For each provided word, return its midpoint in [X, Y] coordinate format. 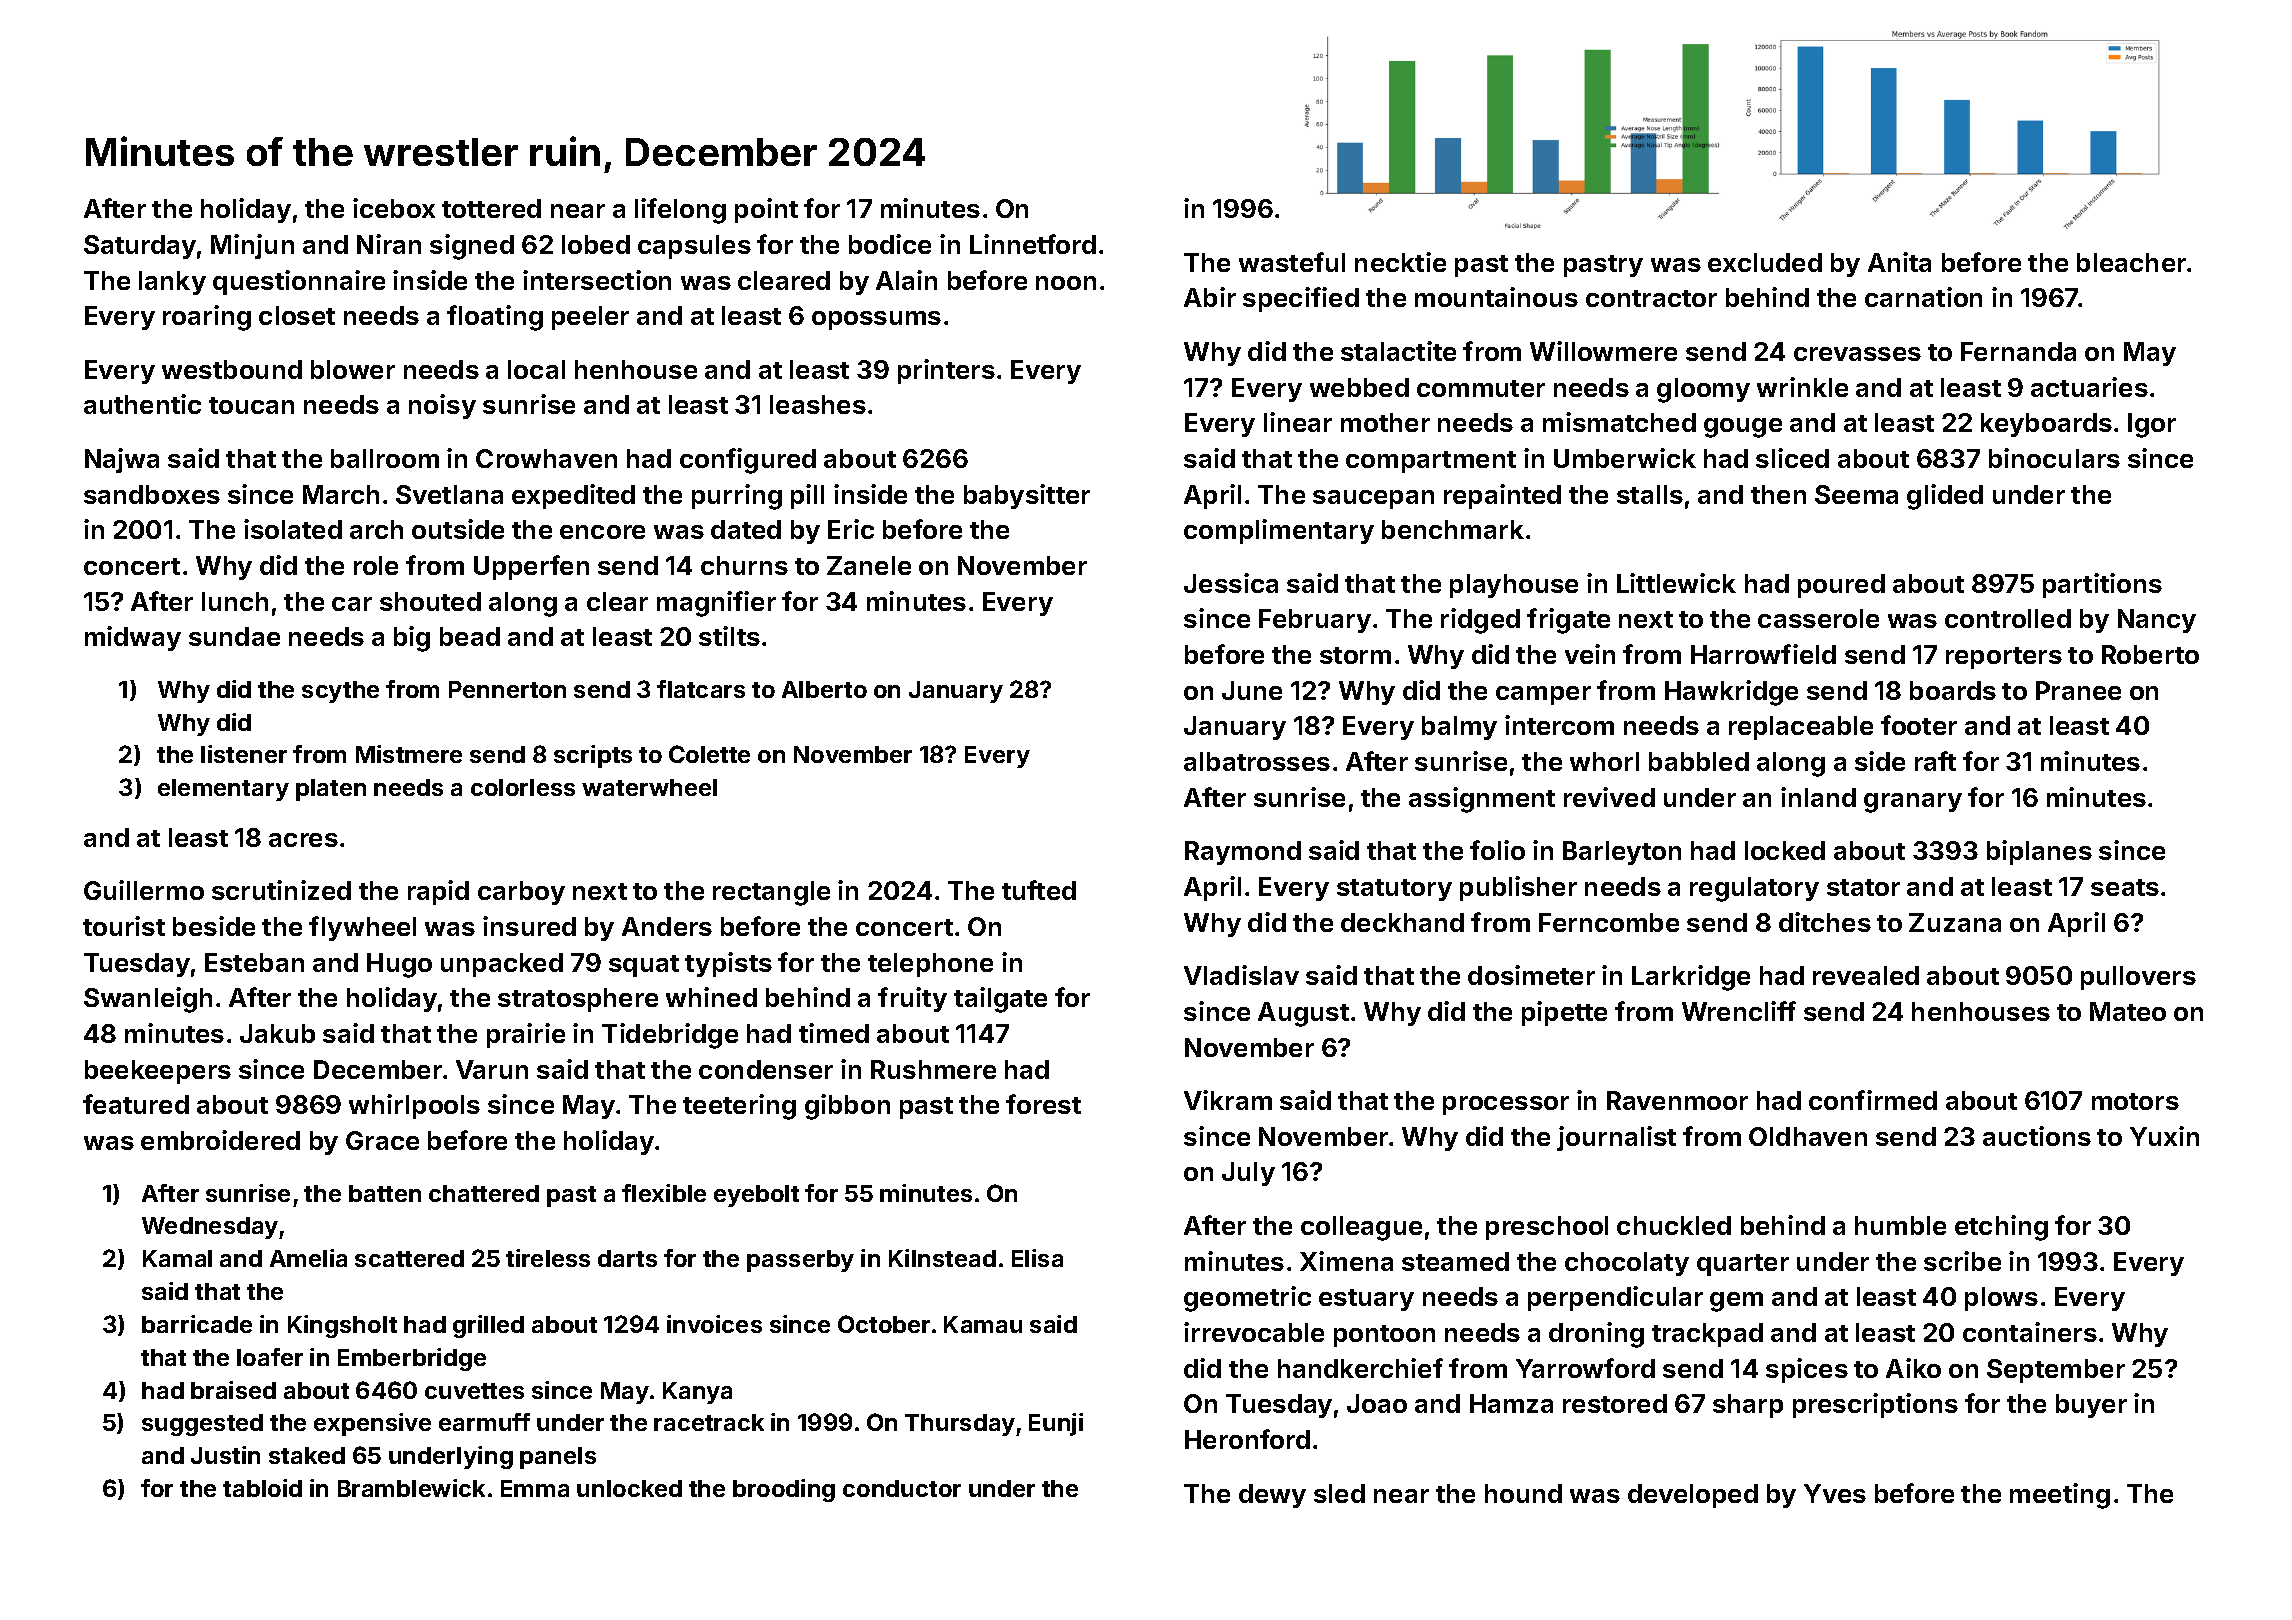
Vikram [1228, 1100]
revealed [1866, 975]
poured [1841, 586]
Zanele [869, 565]
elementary [223, 790]
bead [470, 636]
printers [946, 371]
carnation [1923, 297]
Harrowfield [1763, 654]
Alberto [824, 689]
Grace [382, 1140]
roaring [207, 318]
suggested [202, 1425]
